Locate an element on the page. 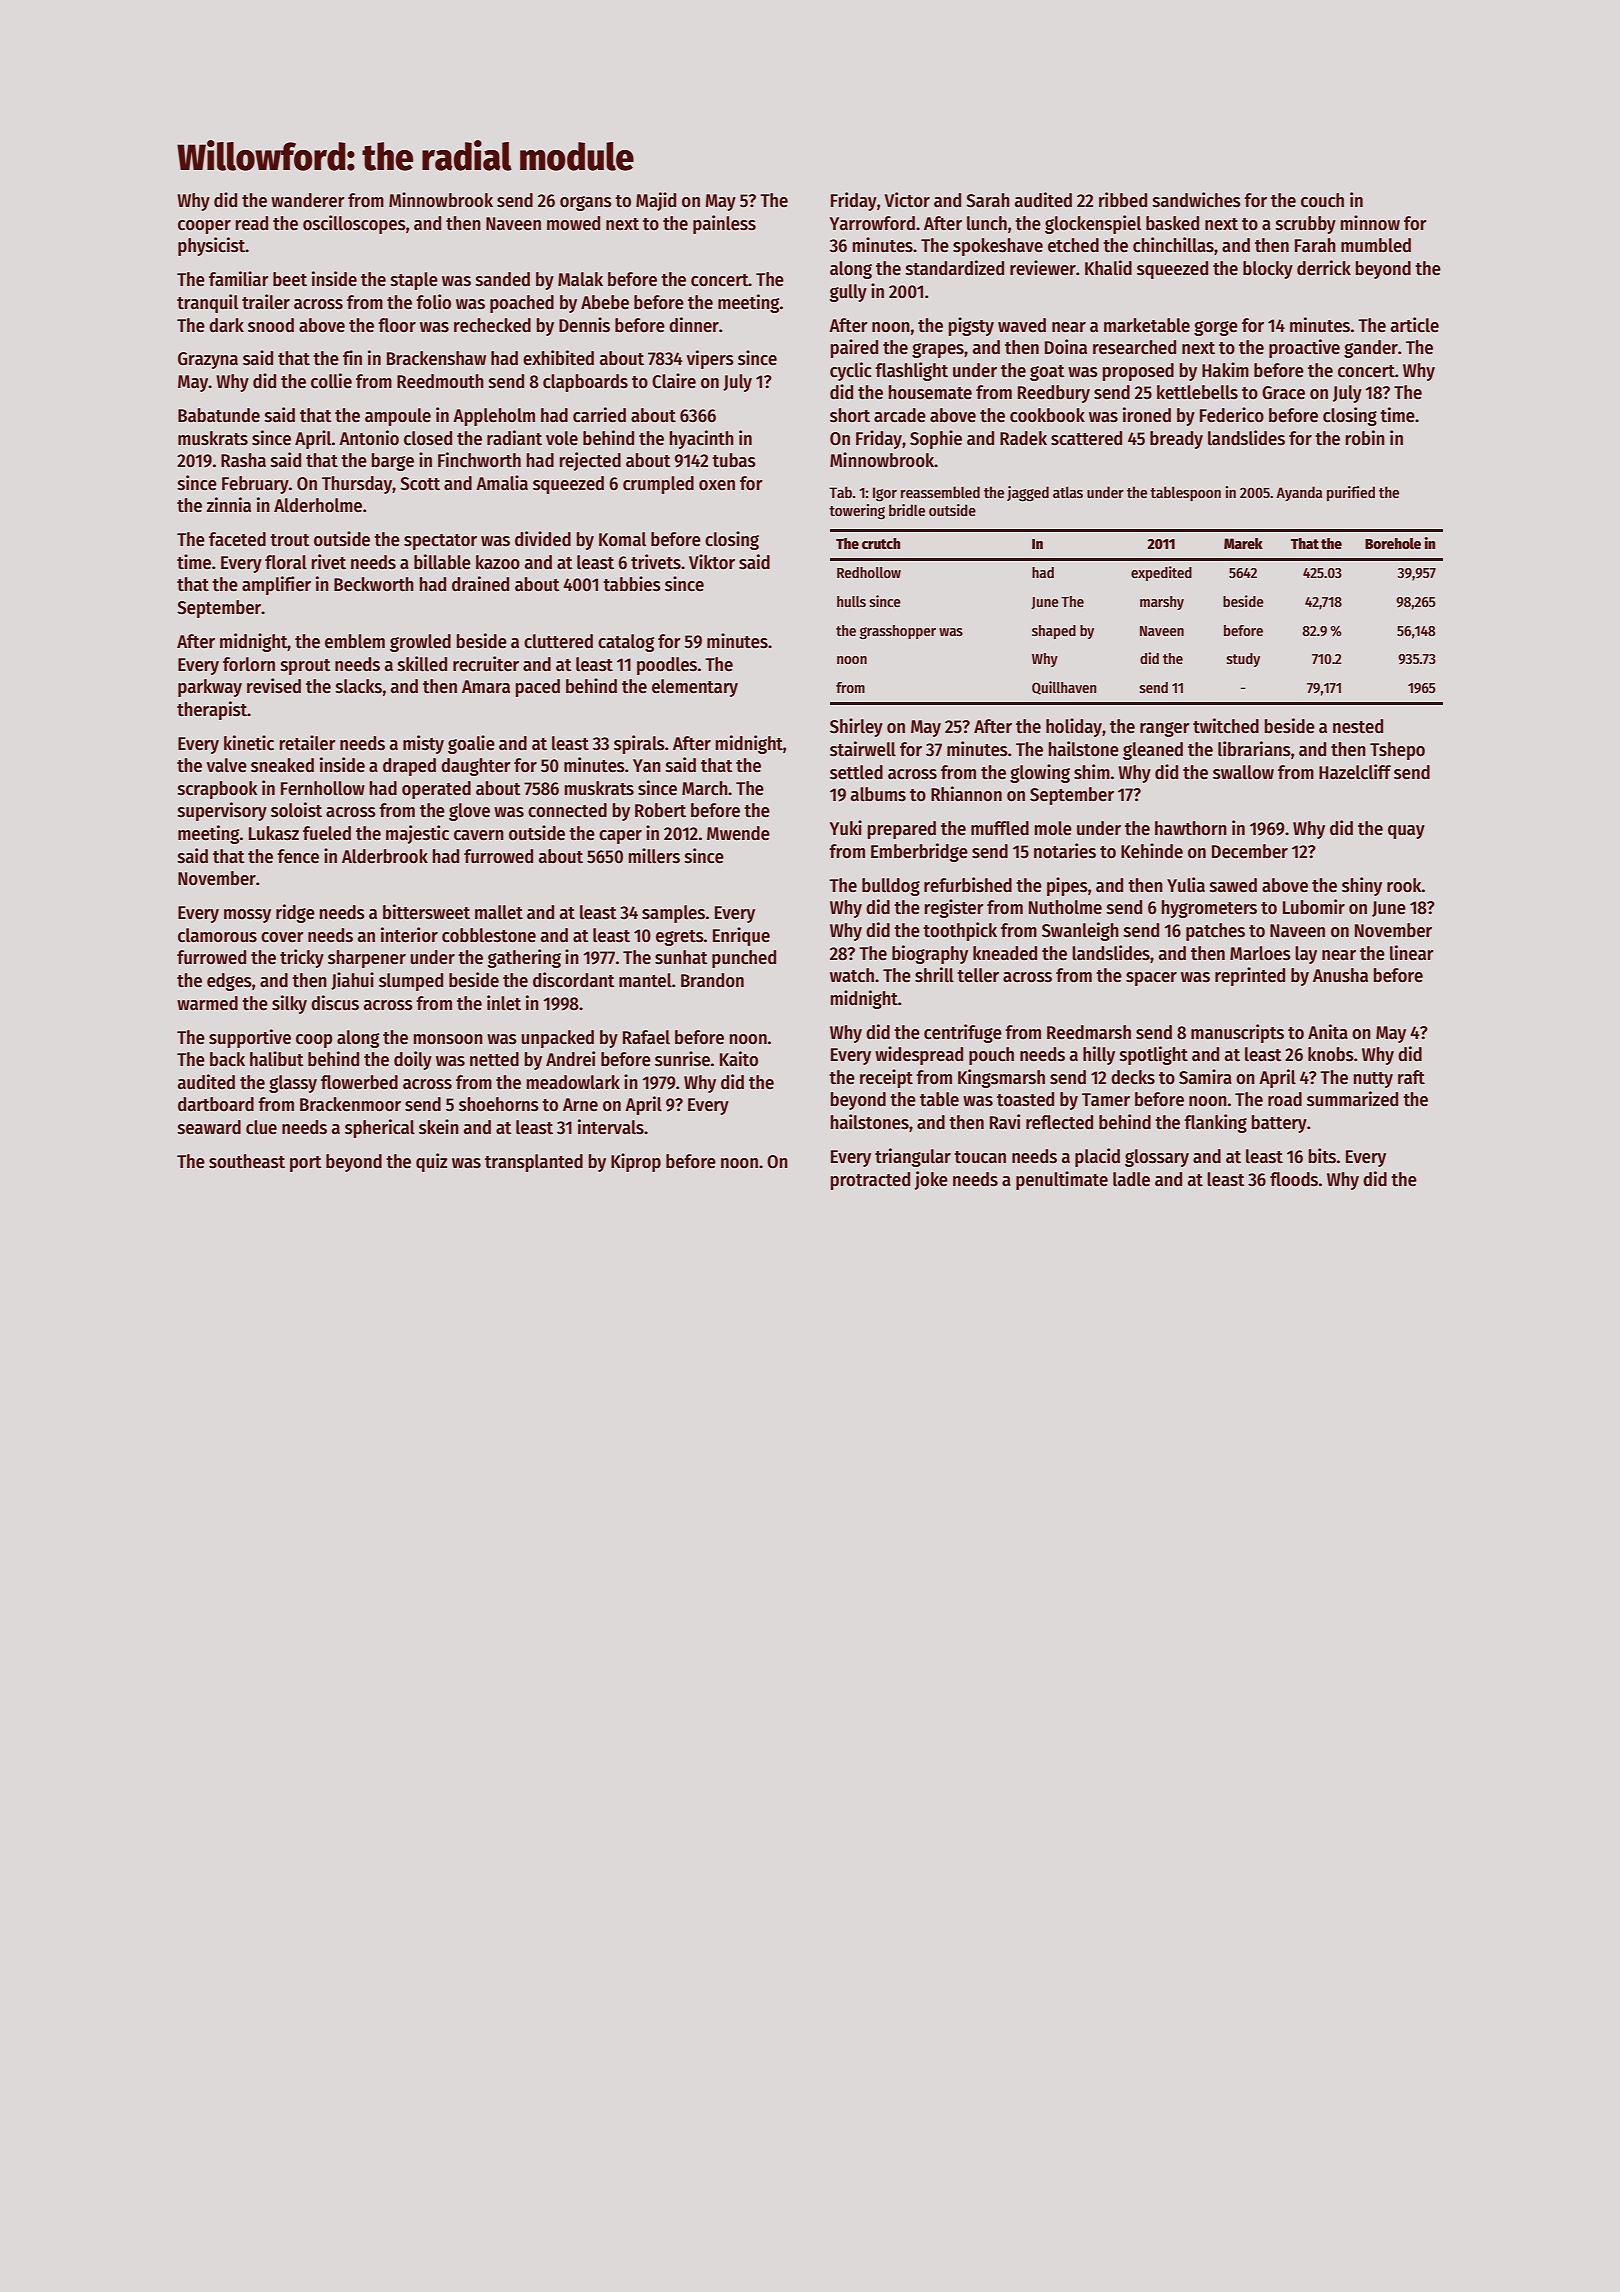 Image resolution: width=1620 pixels, height=2292 pixels. tubas is located at coordinates (734, 460).
